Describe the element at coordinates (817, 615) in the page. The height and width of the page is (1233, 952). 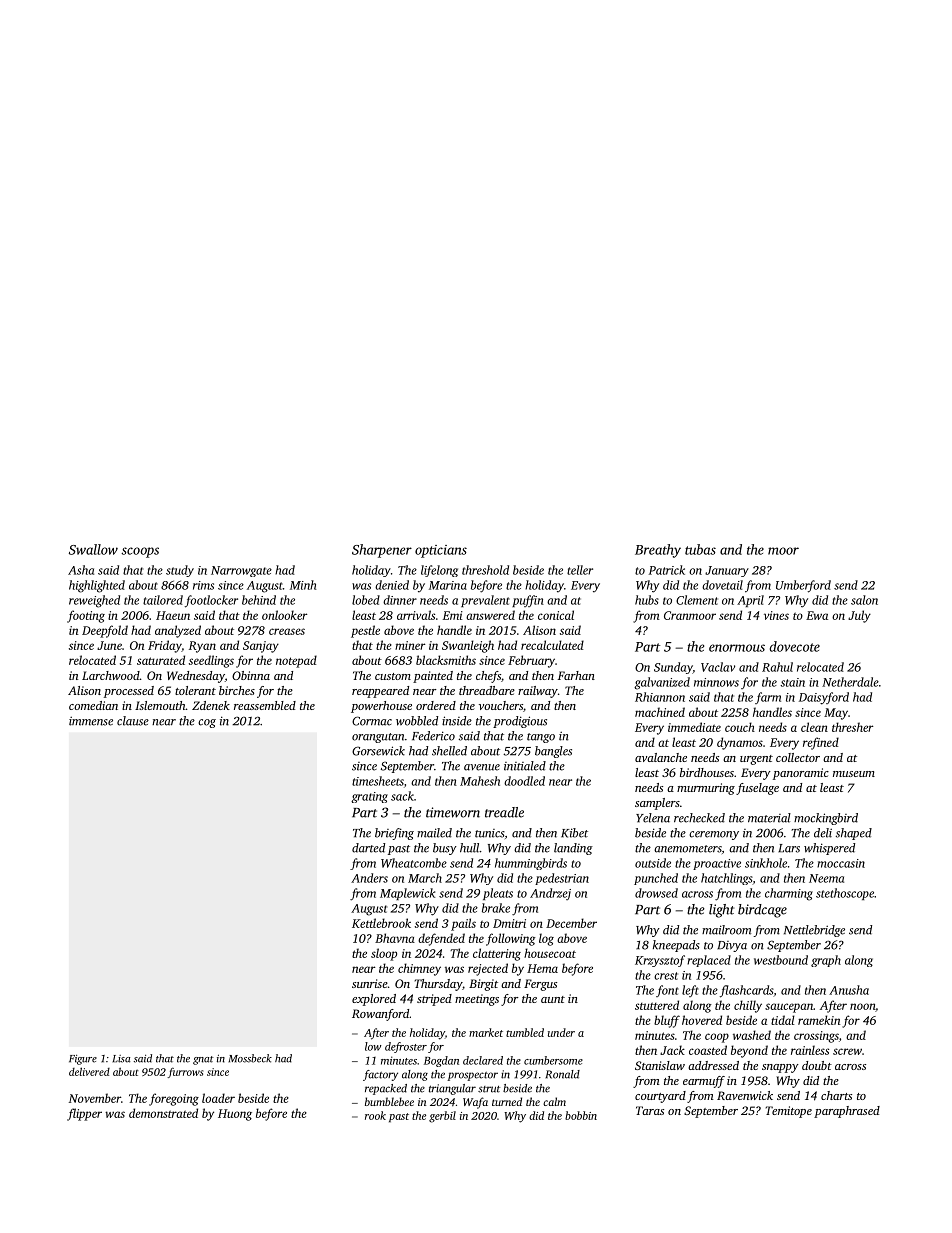
I see `Ewa` at that location.
